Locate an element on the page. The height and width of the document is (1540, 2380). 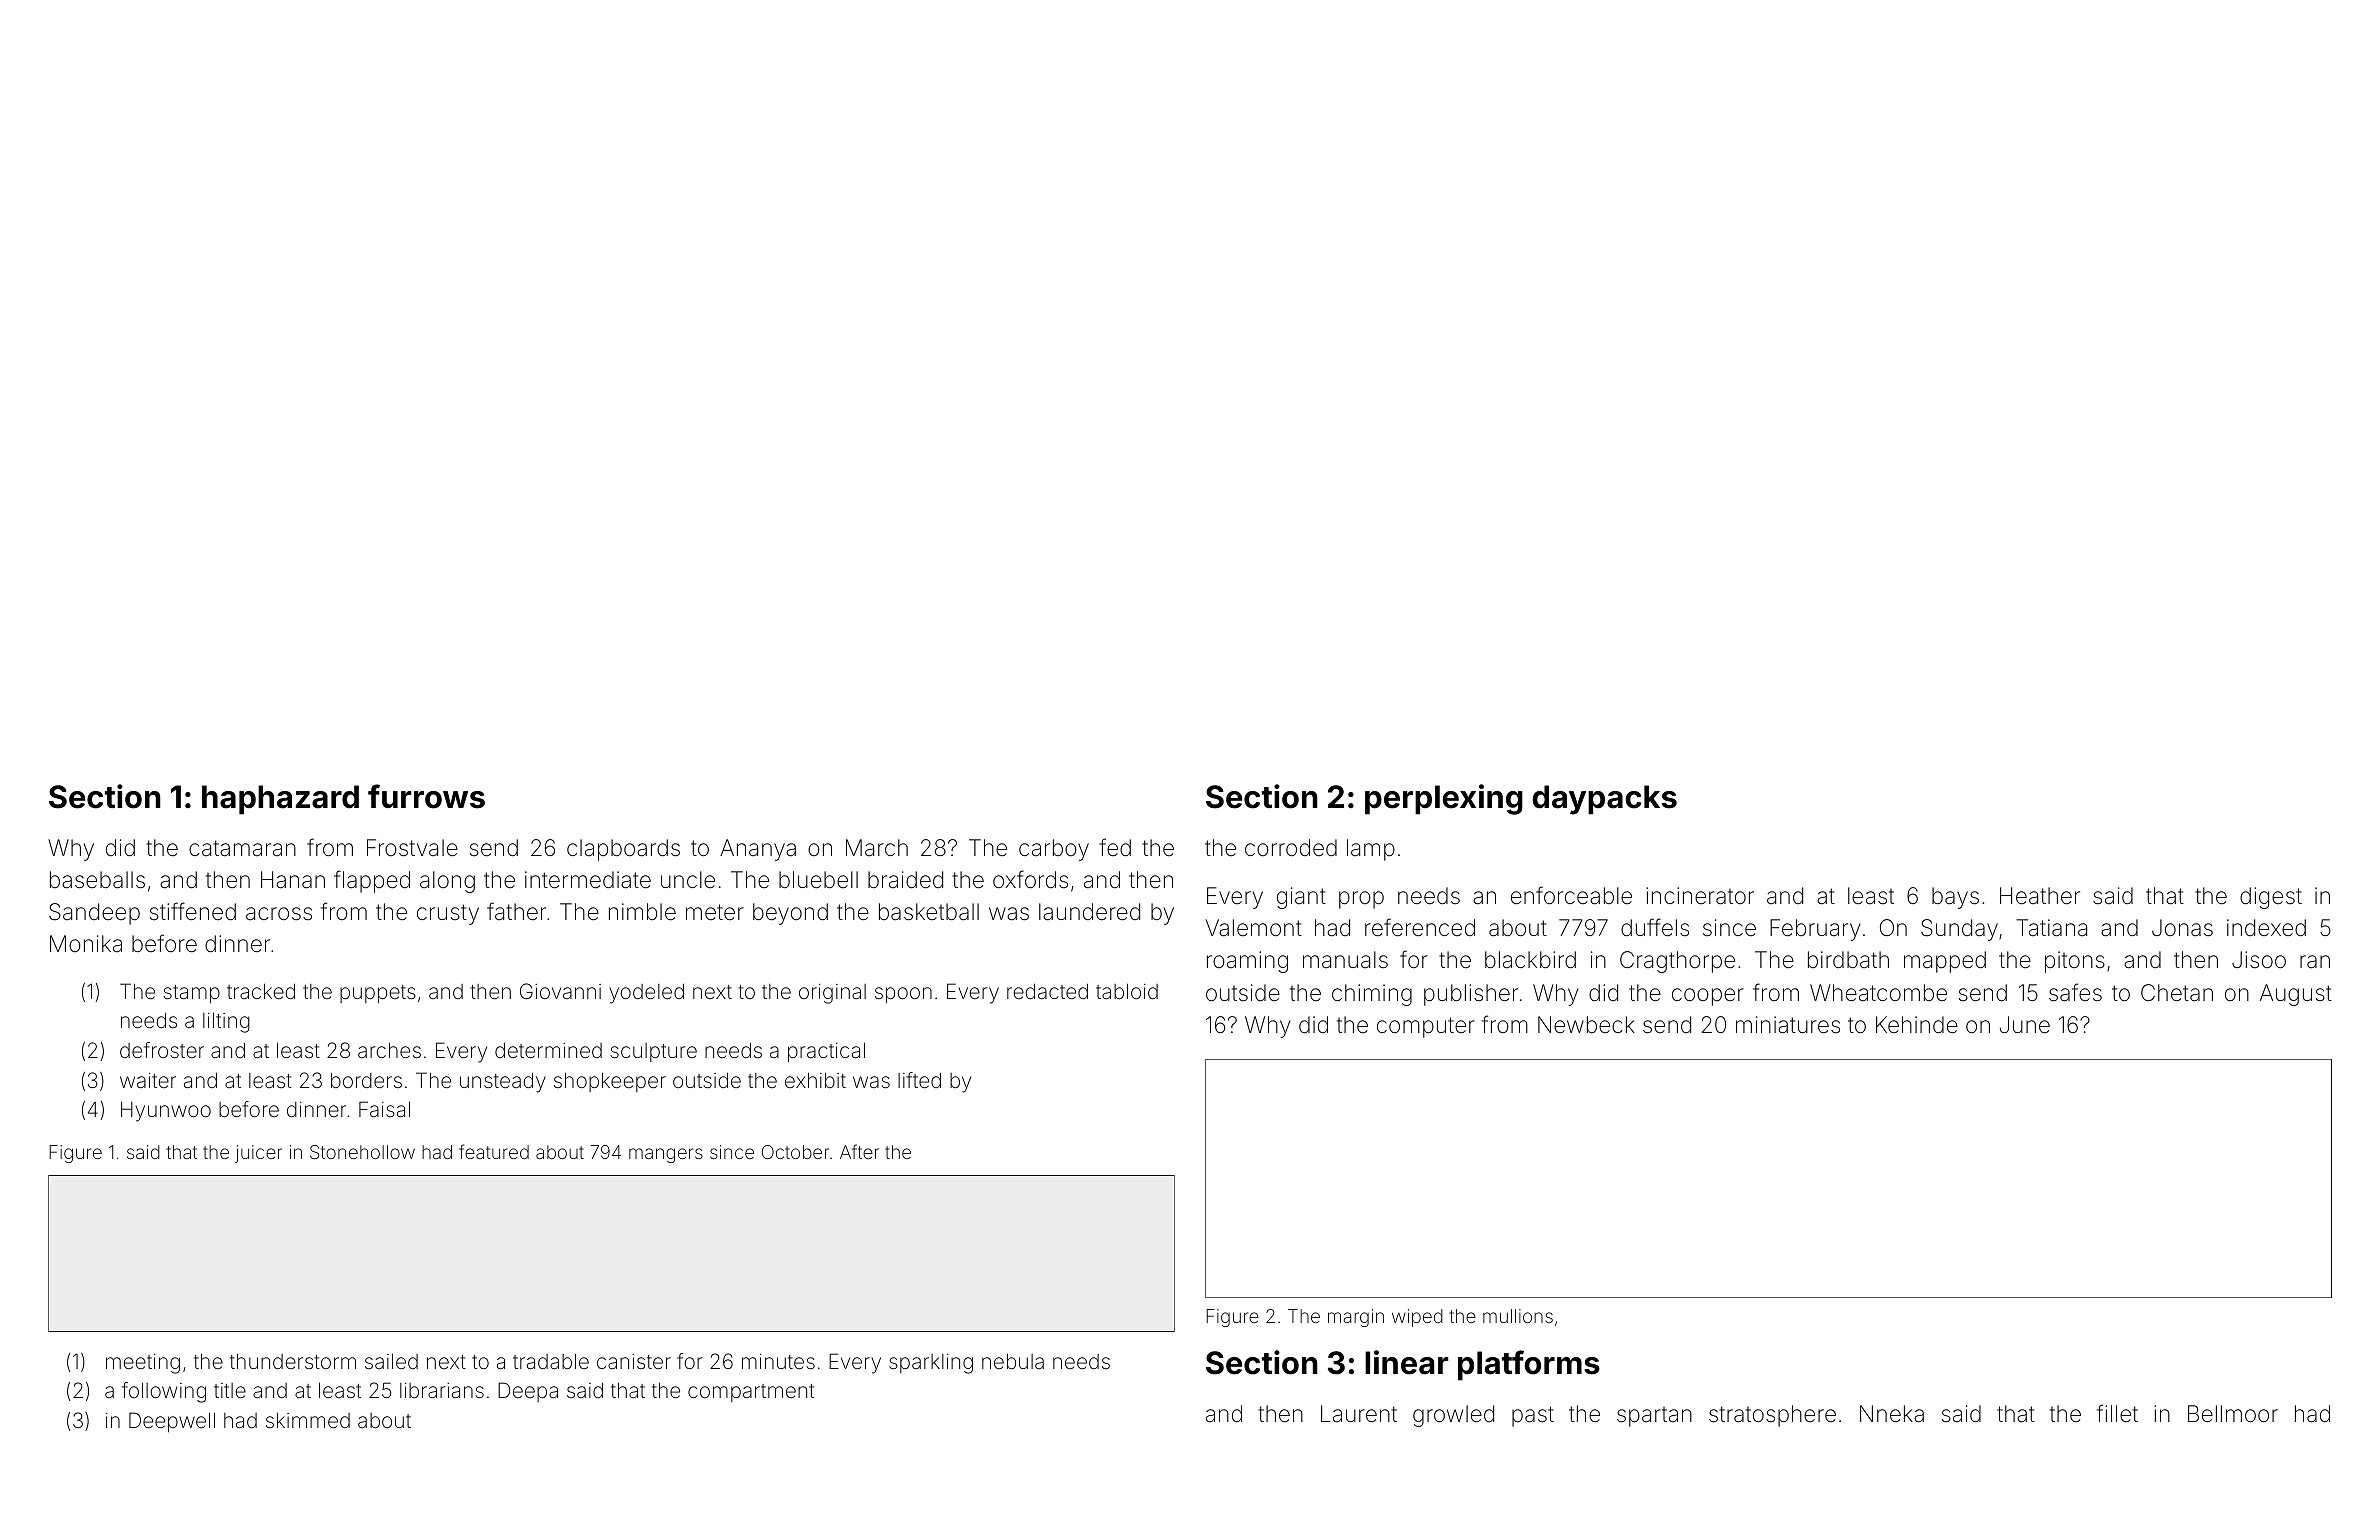
featured is located at coordinates (494, 1151).
